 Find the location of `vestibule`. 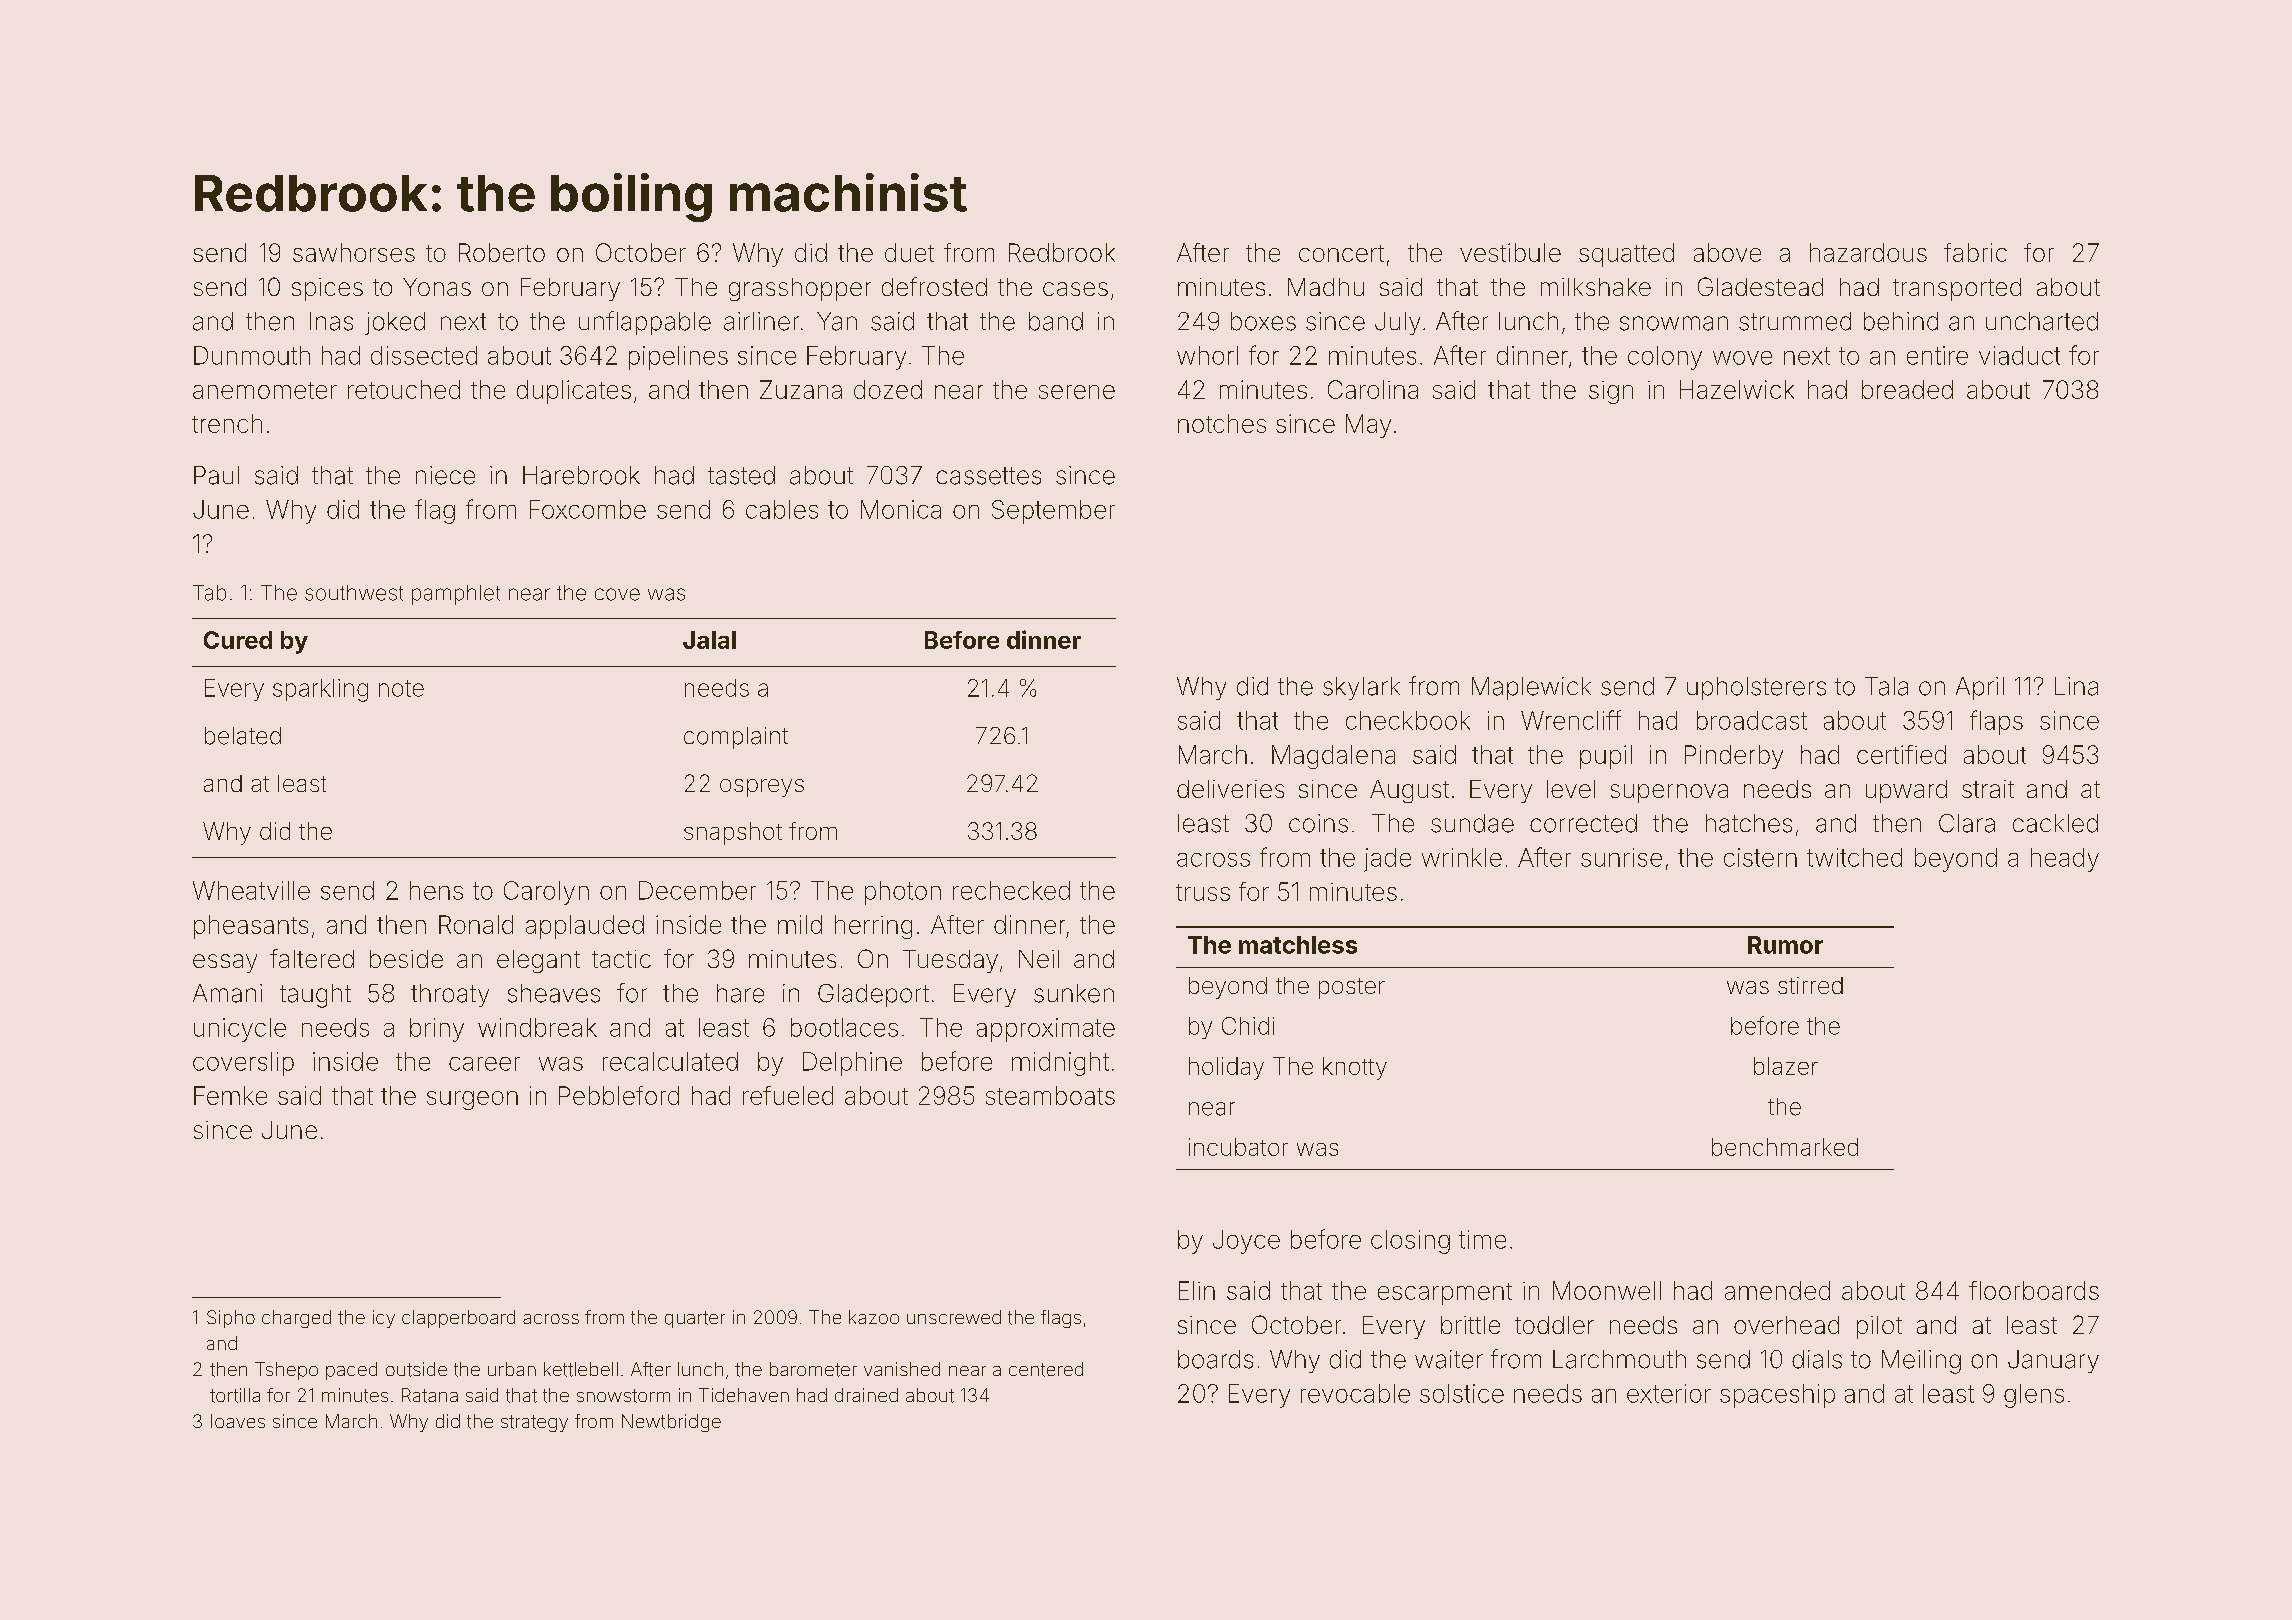

vestibule is located at coordinates (1510, 252).
